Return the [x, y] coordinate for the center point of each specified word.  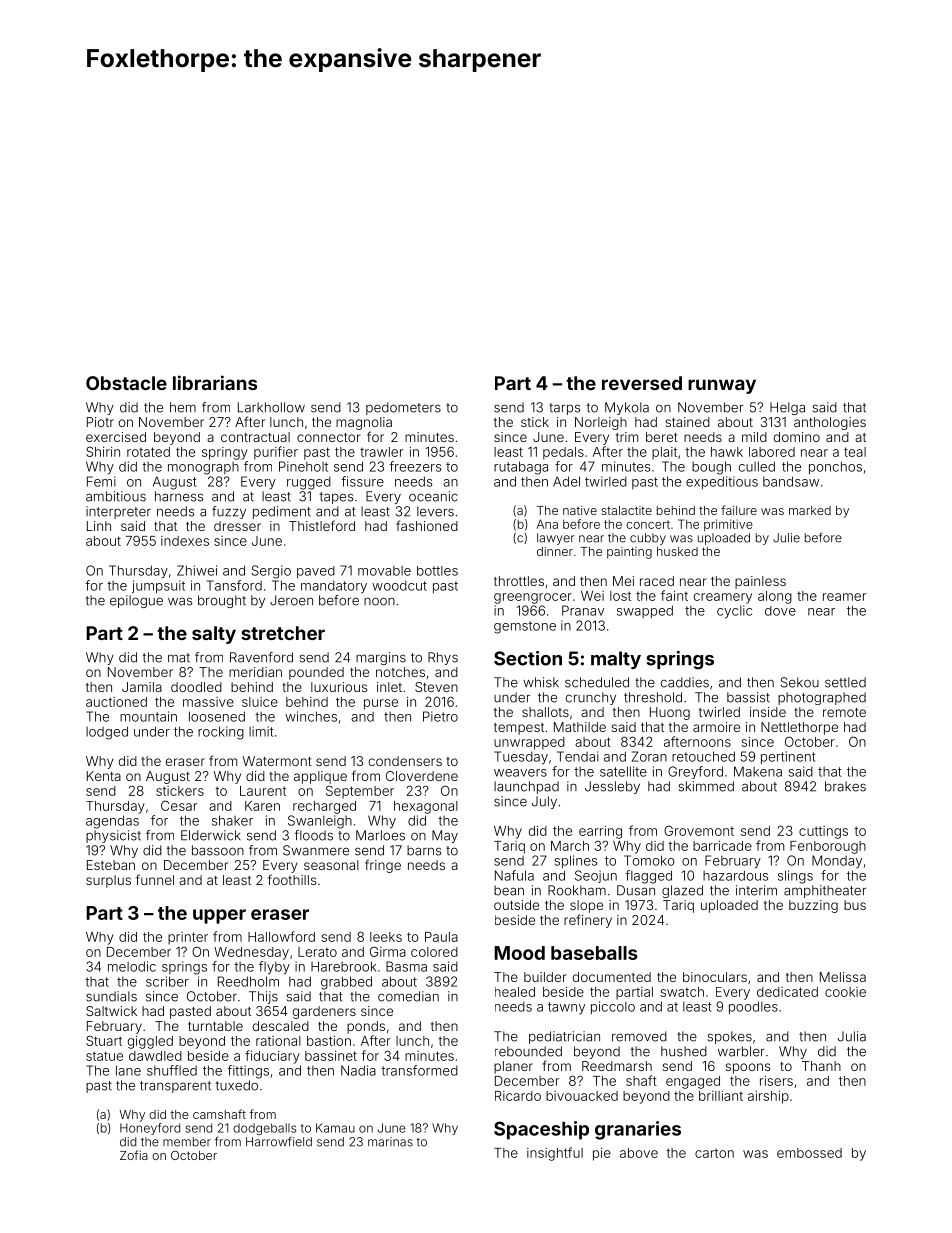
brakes [845, 786]
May [445, 836]
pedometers [403, 408]
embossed [809, 1153]
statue [104, 1056]
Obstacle [126, 383]
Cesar [179, 805]
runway [722, 386]
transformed [419, 1070]
